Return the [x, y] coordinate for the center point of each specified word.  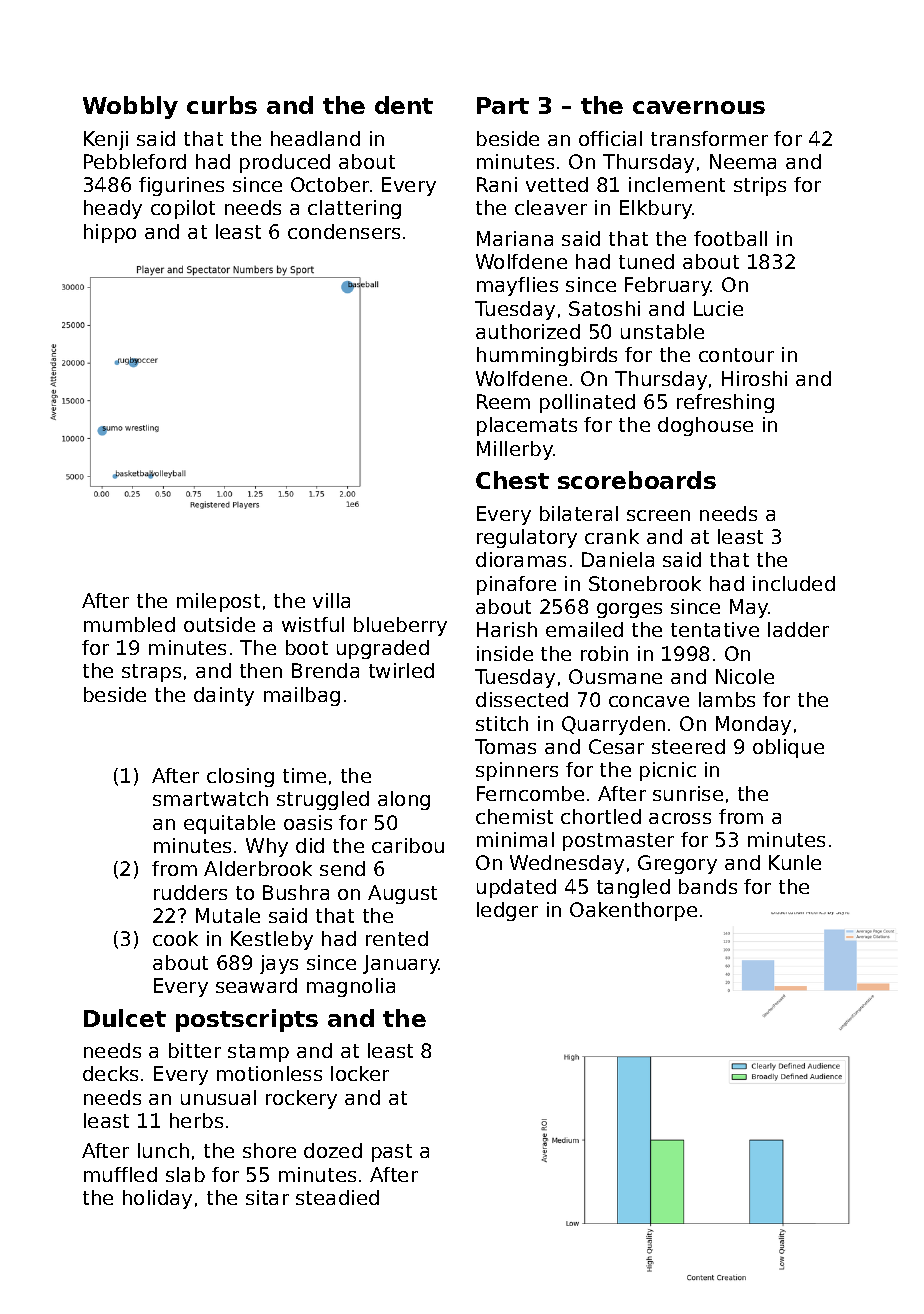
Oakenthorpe [633, 911]
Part [503, 105]
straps [151, 673]
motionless [269, 1073]
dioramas [521, 559]
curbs [222, 105]
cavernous [699, 107]
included [794, 583]
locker [360, 1073]
